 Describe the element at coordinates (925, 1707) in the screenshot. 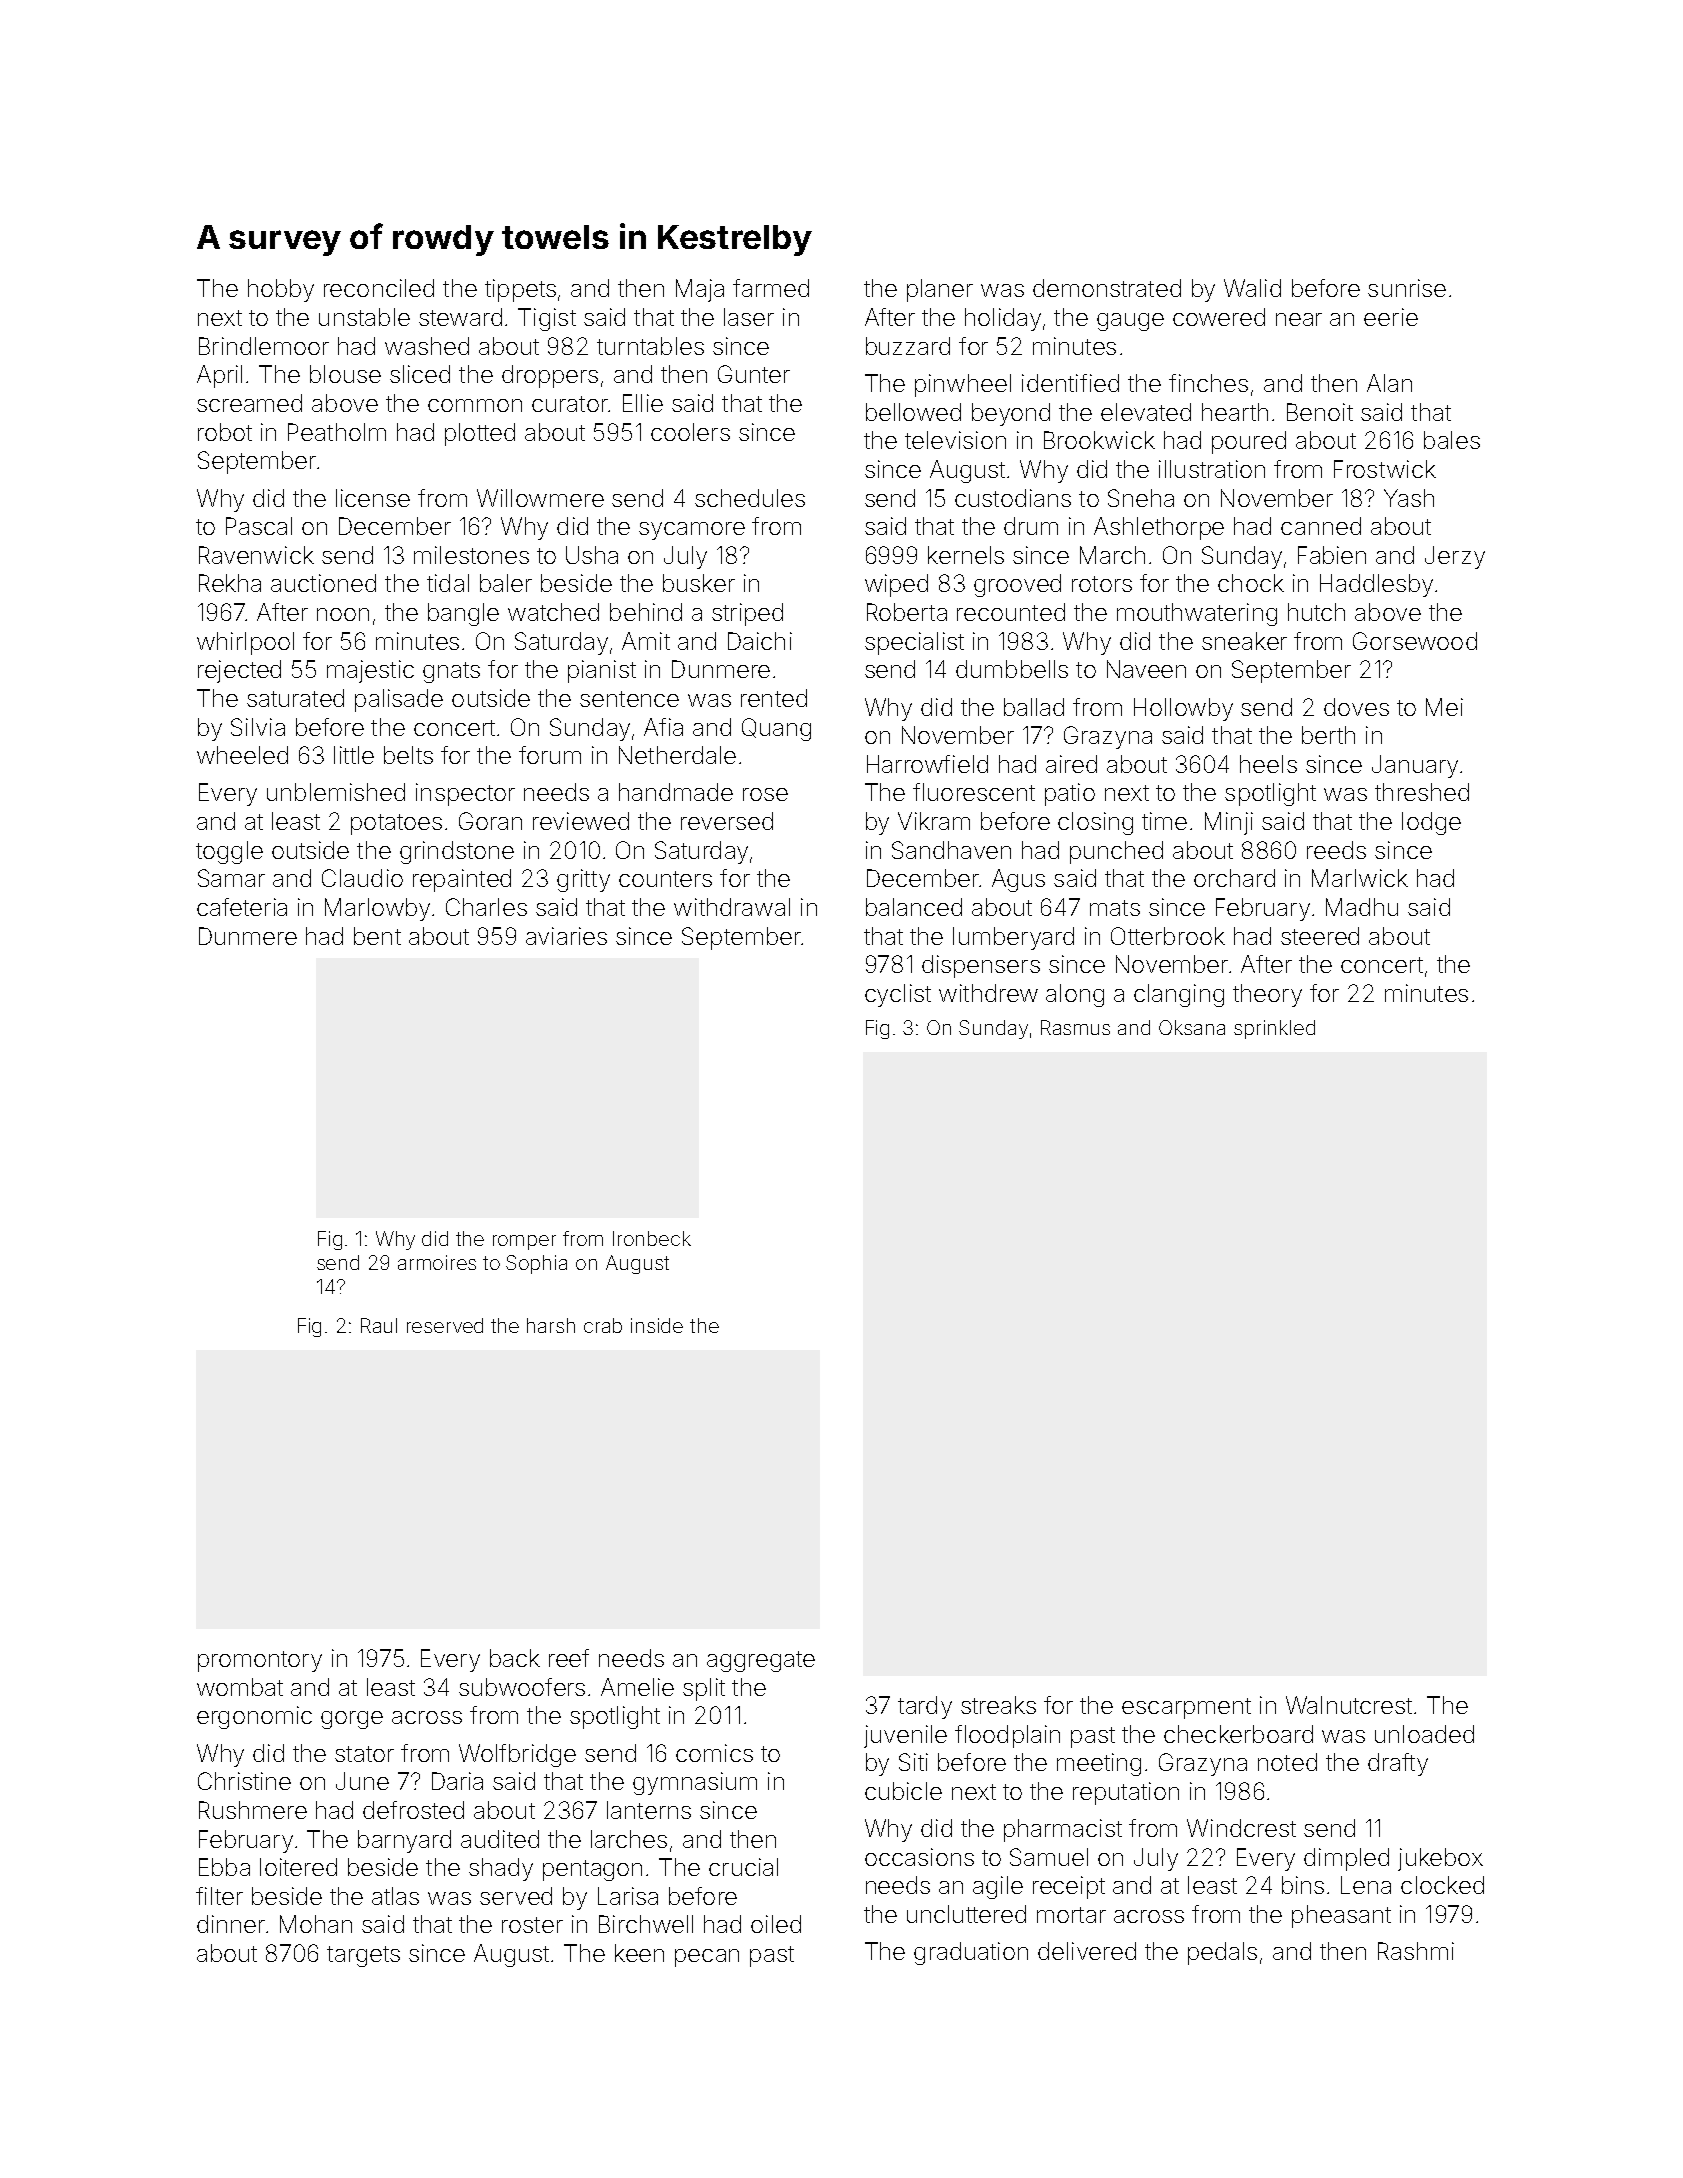

I see `tardy` at that location.
